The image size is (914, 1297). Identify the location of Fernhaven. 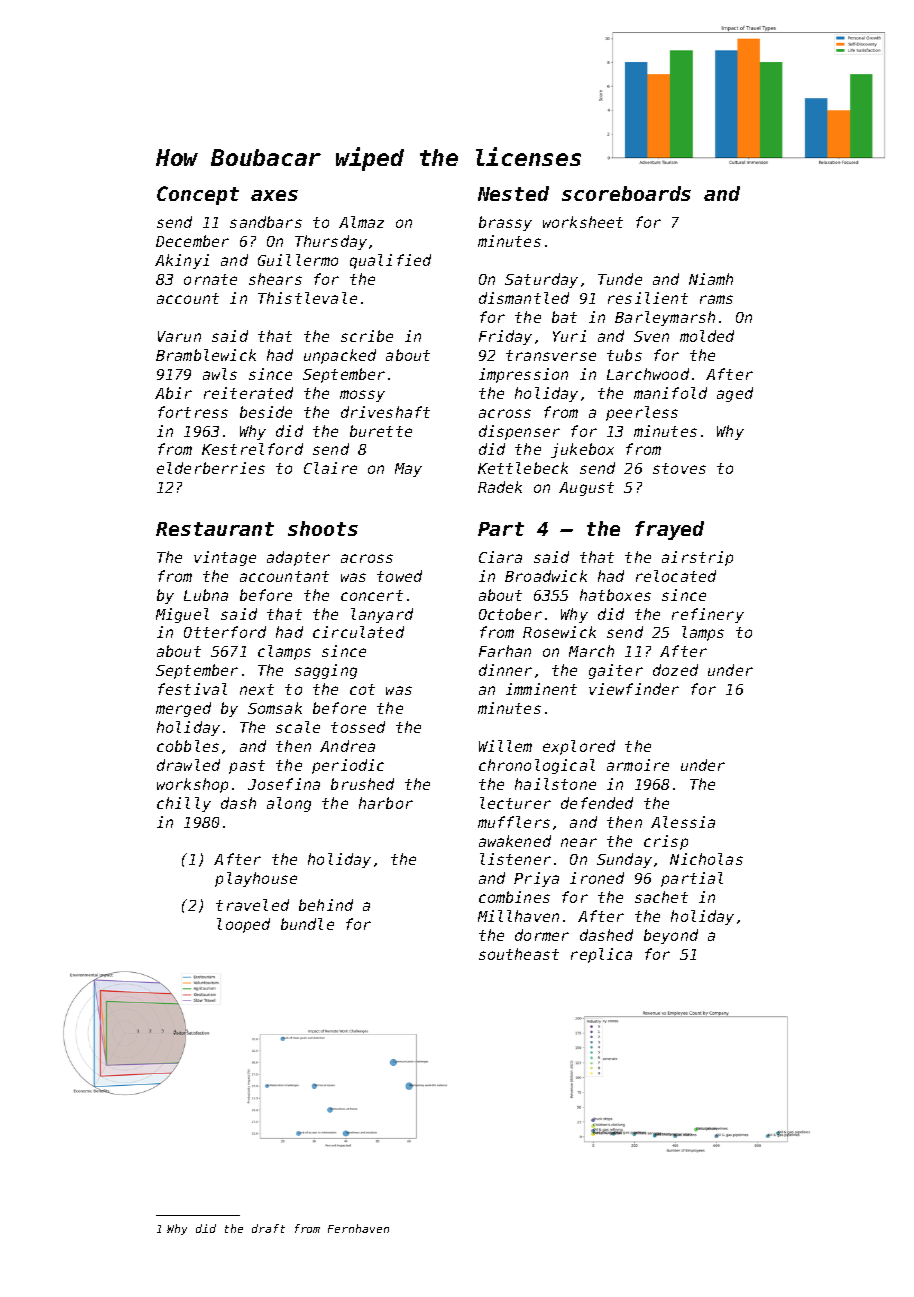
(358, 1228).
